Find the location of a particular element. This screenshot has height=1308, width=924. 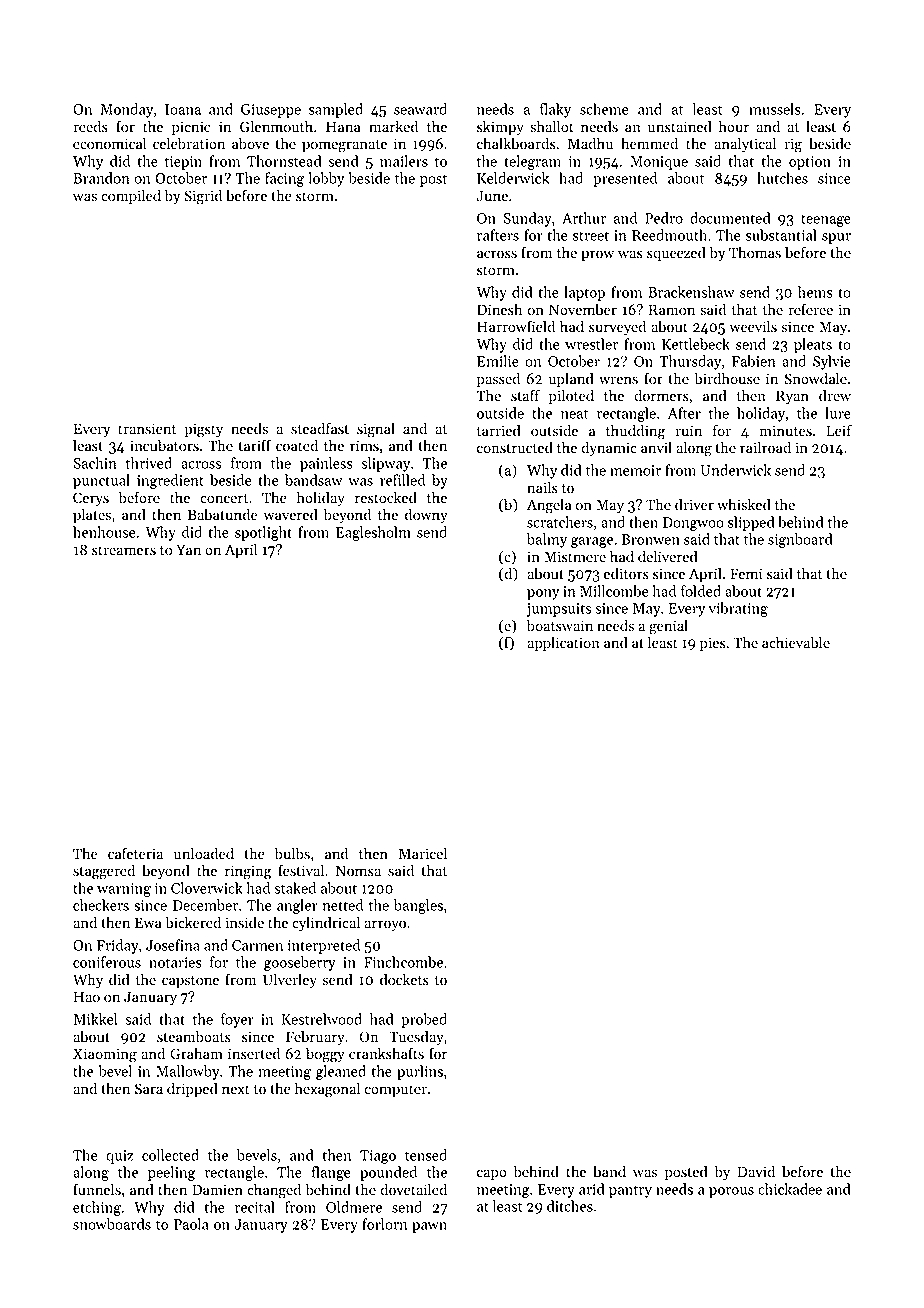

memoir is located at coordinates (635, 470).
